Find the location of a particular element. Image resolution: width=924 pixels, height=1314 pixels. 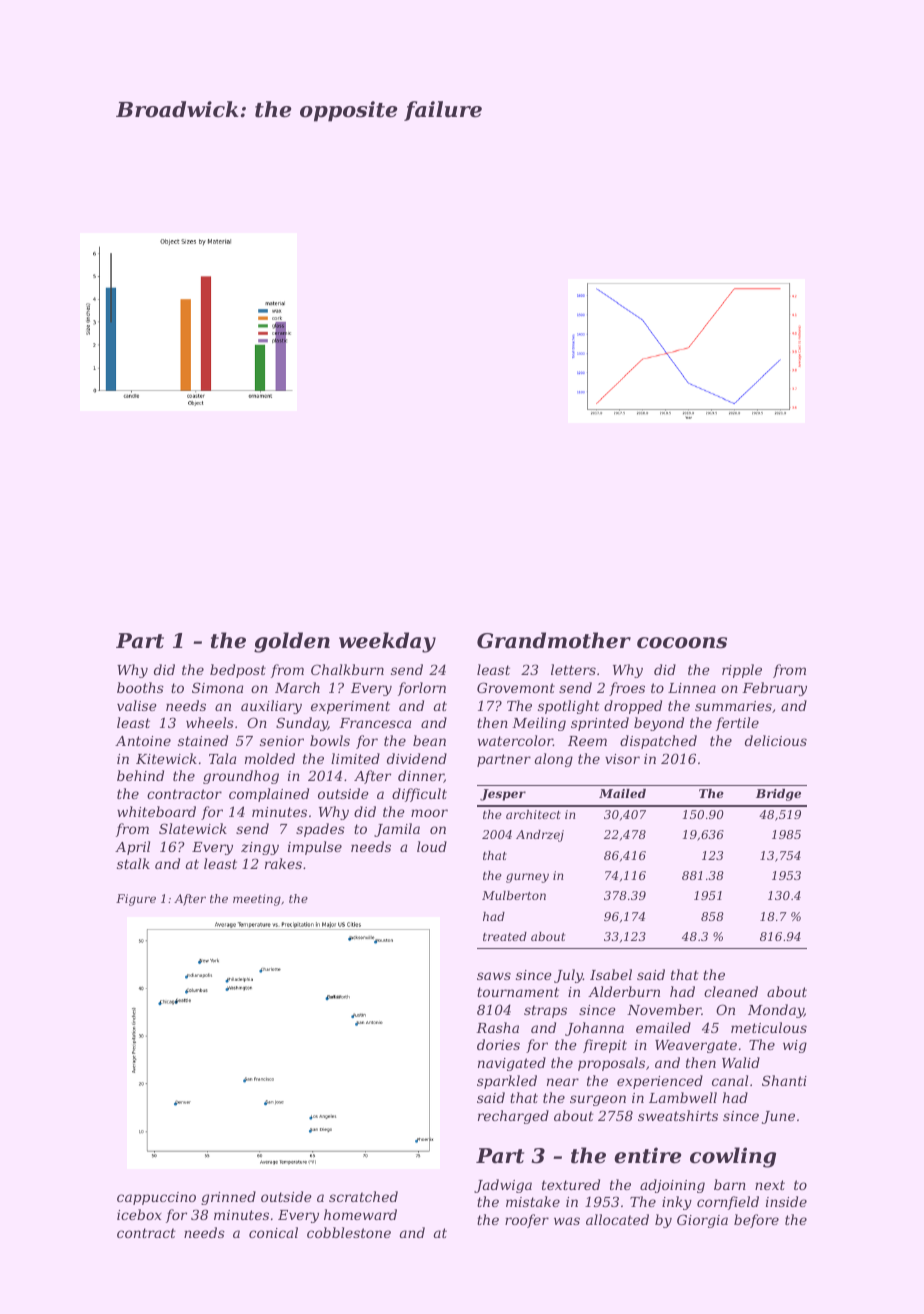

conical is located at coordinates (273, 1232).
